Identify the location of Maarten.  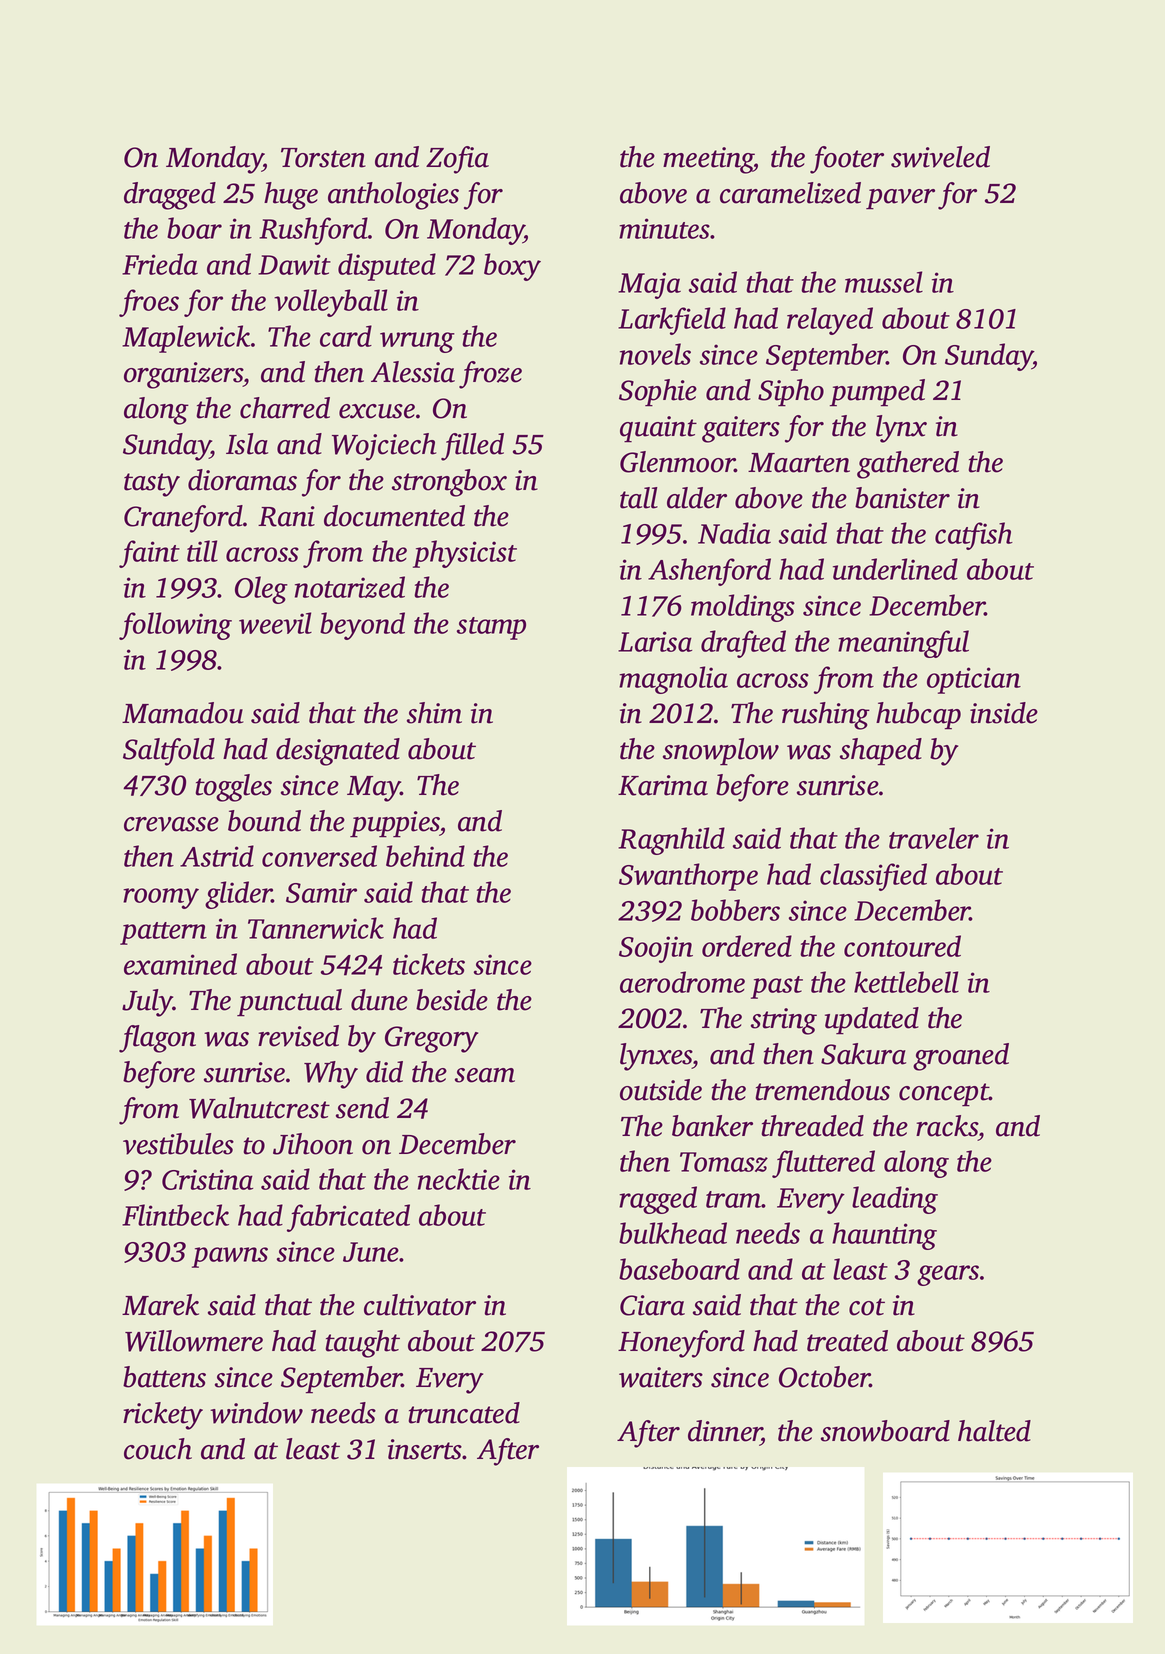
(799, 463).
